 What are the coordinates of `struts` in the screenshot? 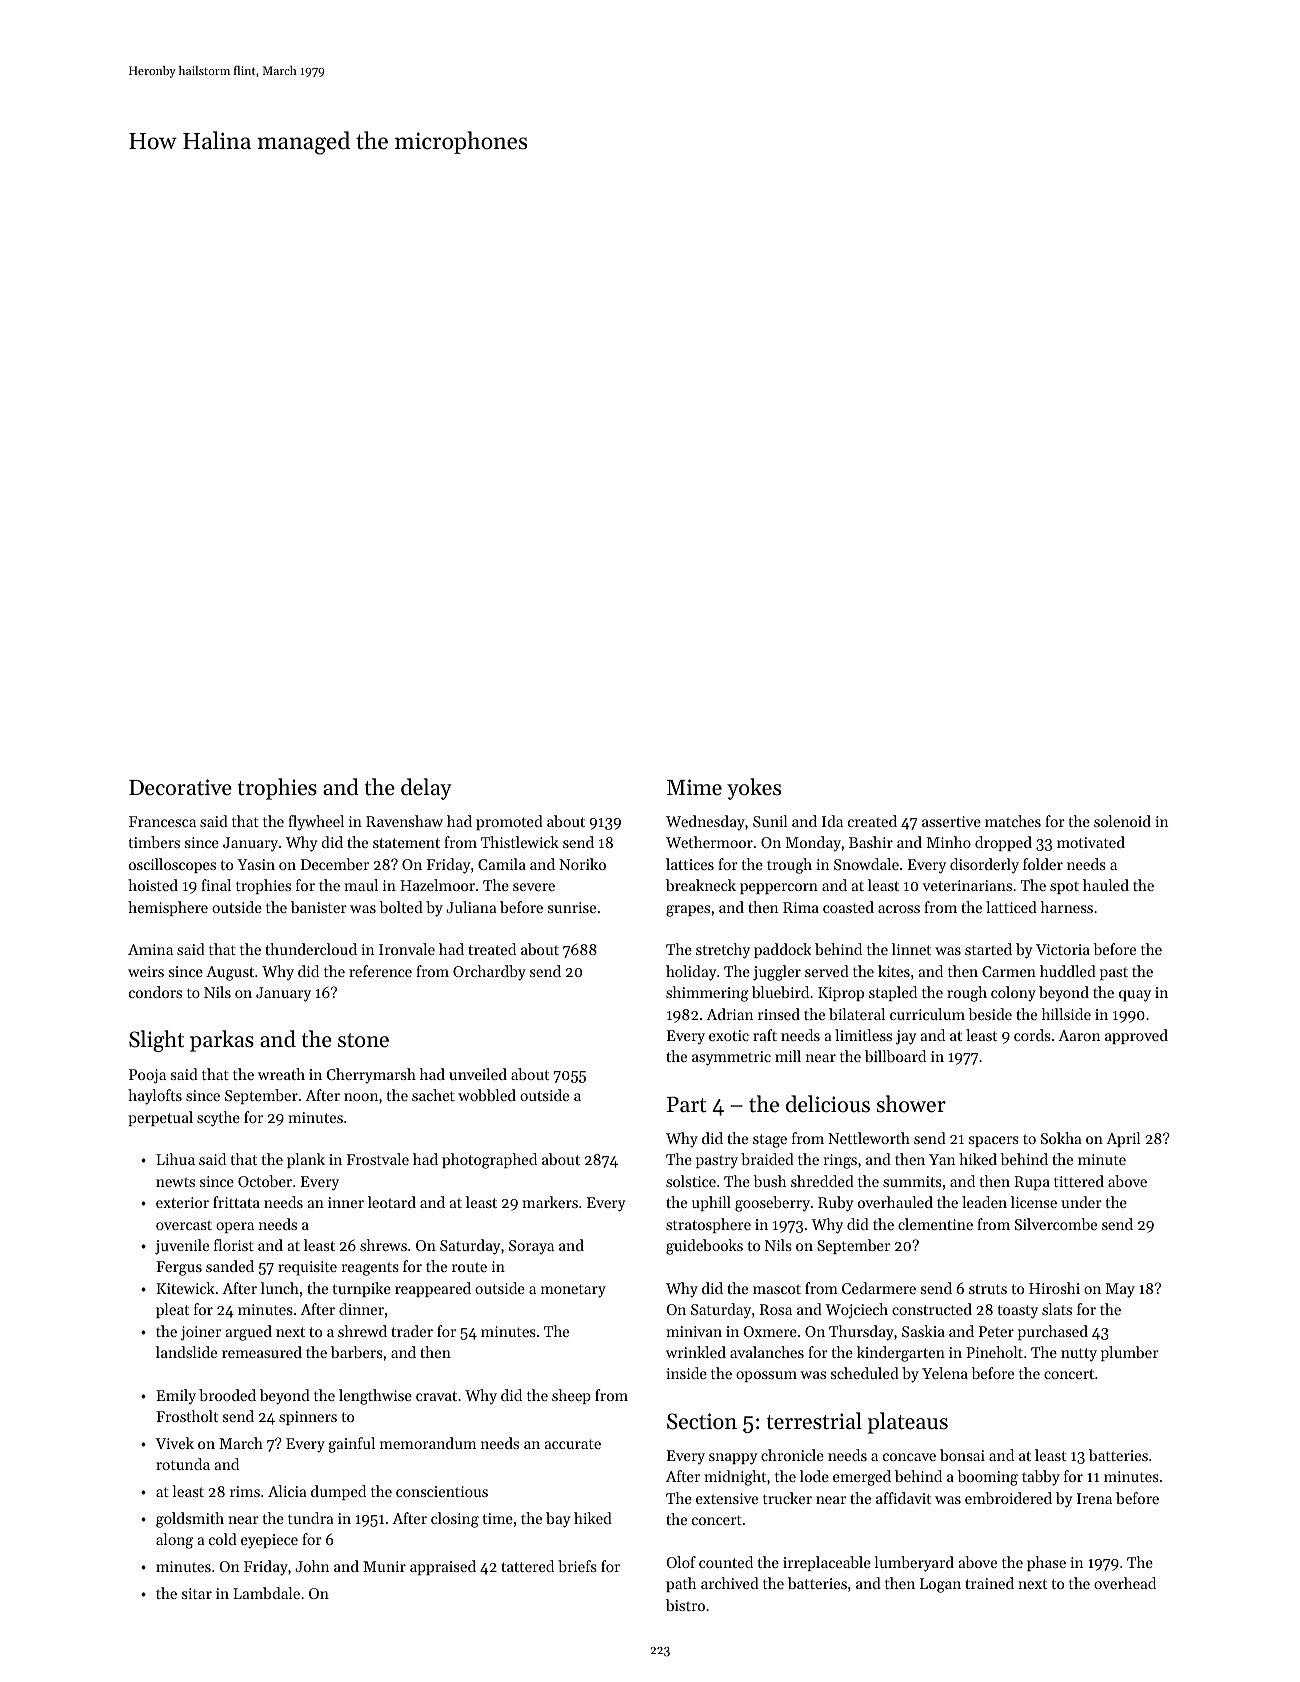 It's located at (988, 1289).
